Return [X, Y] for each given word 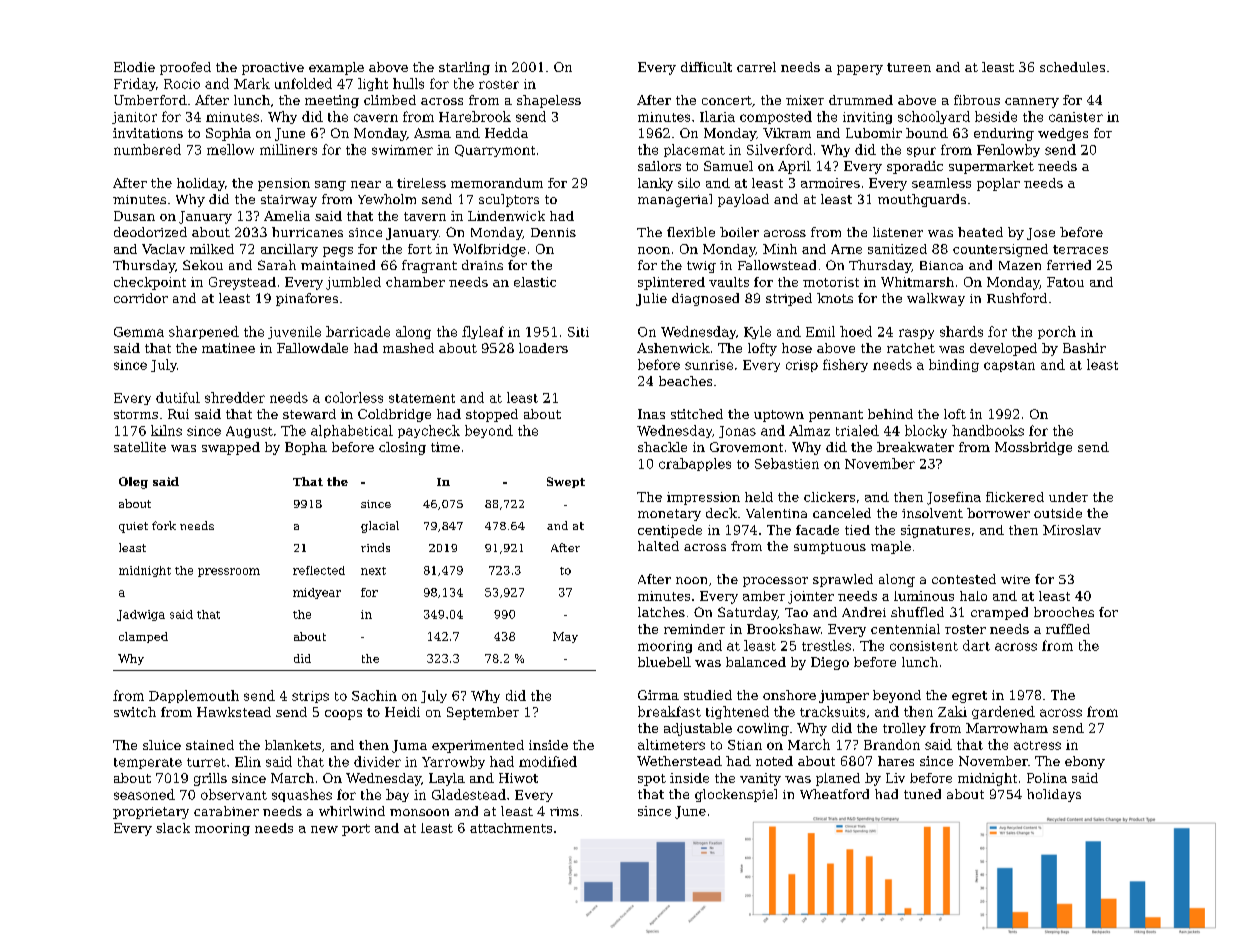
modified [548, 761]
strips [310, 697]
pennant [836, 416]
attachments [511, 828]
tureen [909, 67]
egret [969, 697]
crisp [802, 366]
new [324, 829]
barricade [358, 331]
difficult [706, 67]
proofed [185, 68]
